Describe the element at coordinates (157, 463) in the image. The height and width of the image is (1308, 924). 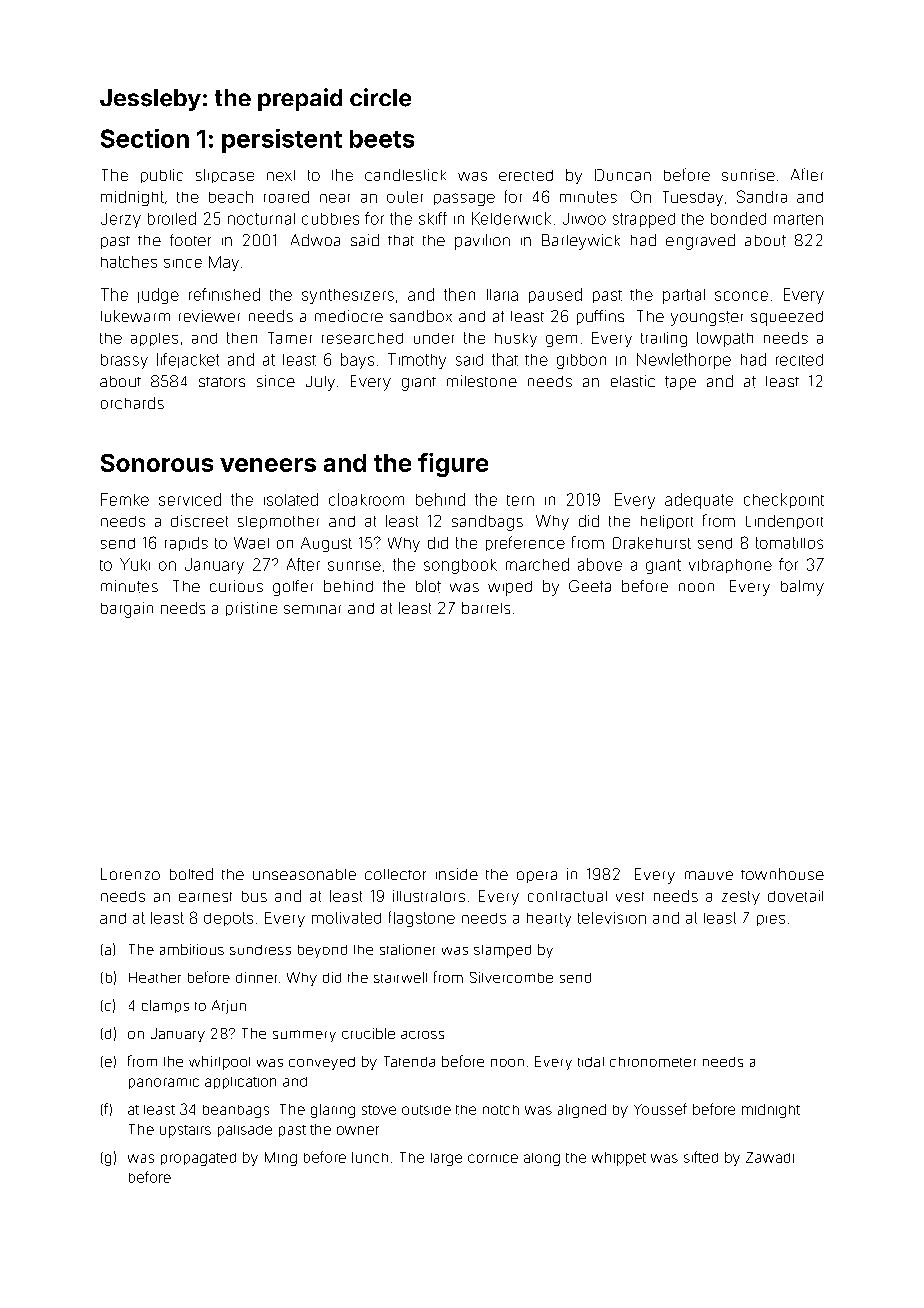
I see `Sonorous` at that location.
